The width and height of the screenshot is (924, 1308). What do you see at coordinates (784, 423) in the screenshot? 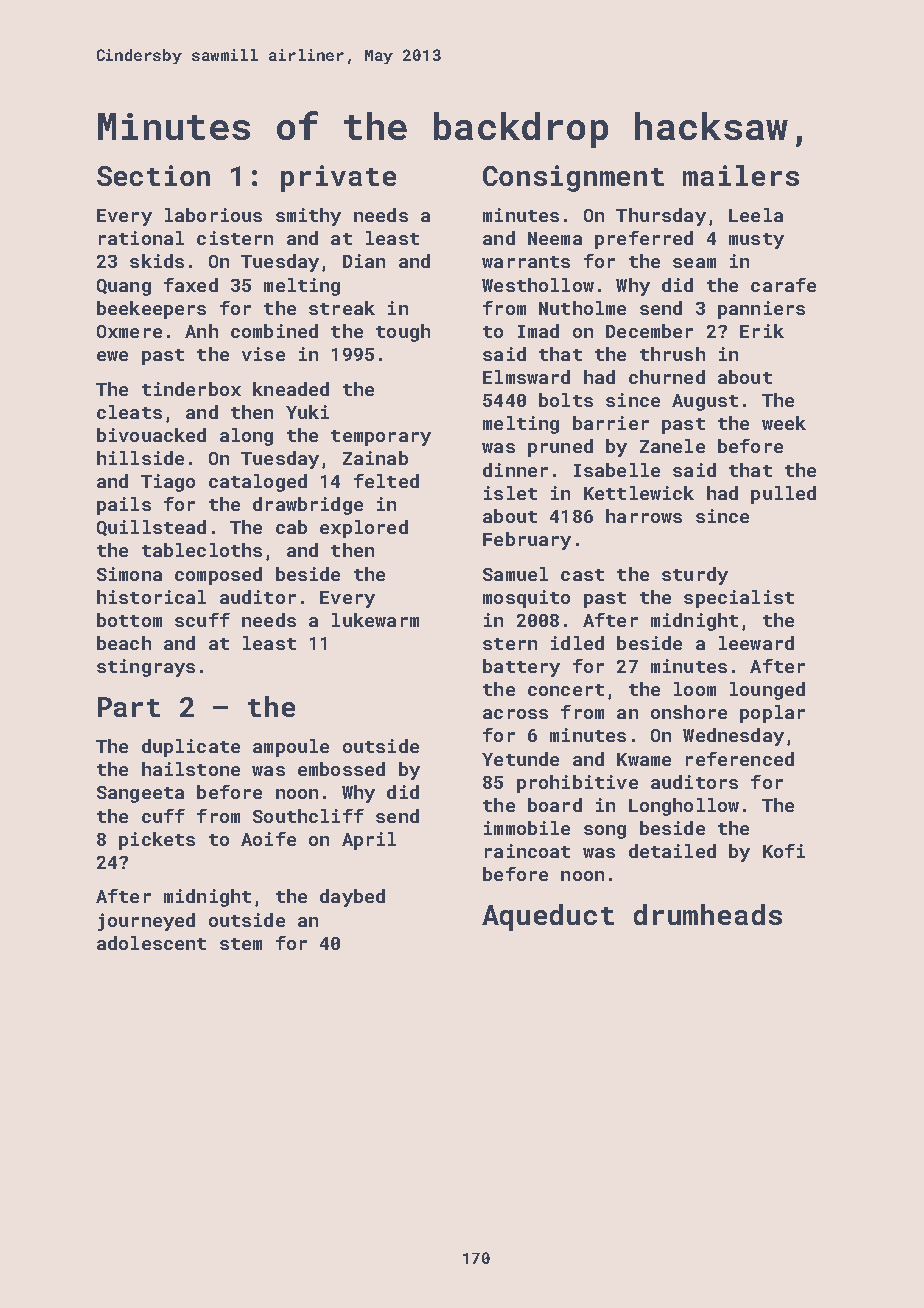
I see `week` at bounding box center [784, 423].
